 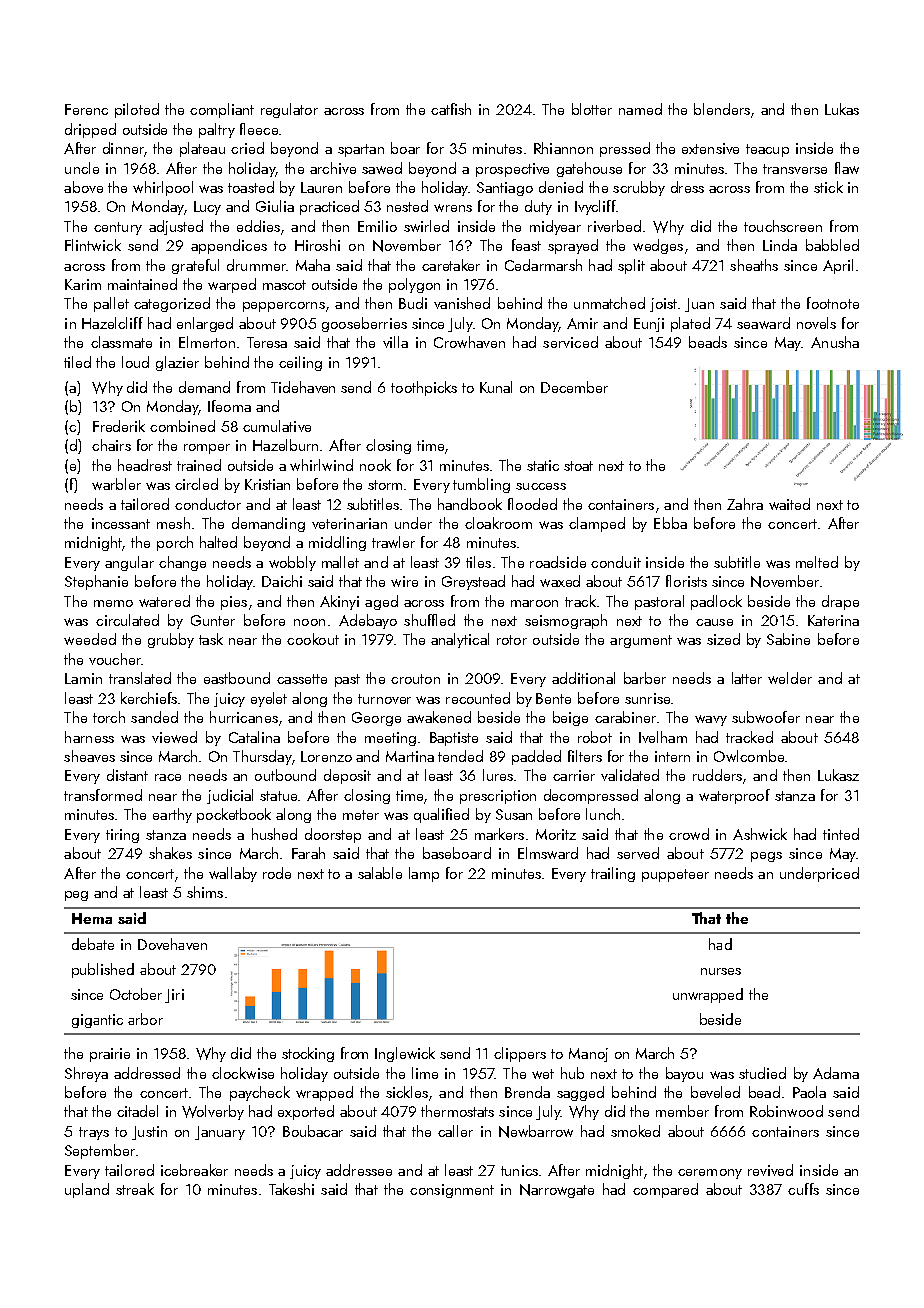 I want to click on Ferenc, so click(x=86, y=109).
